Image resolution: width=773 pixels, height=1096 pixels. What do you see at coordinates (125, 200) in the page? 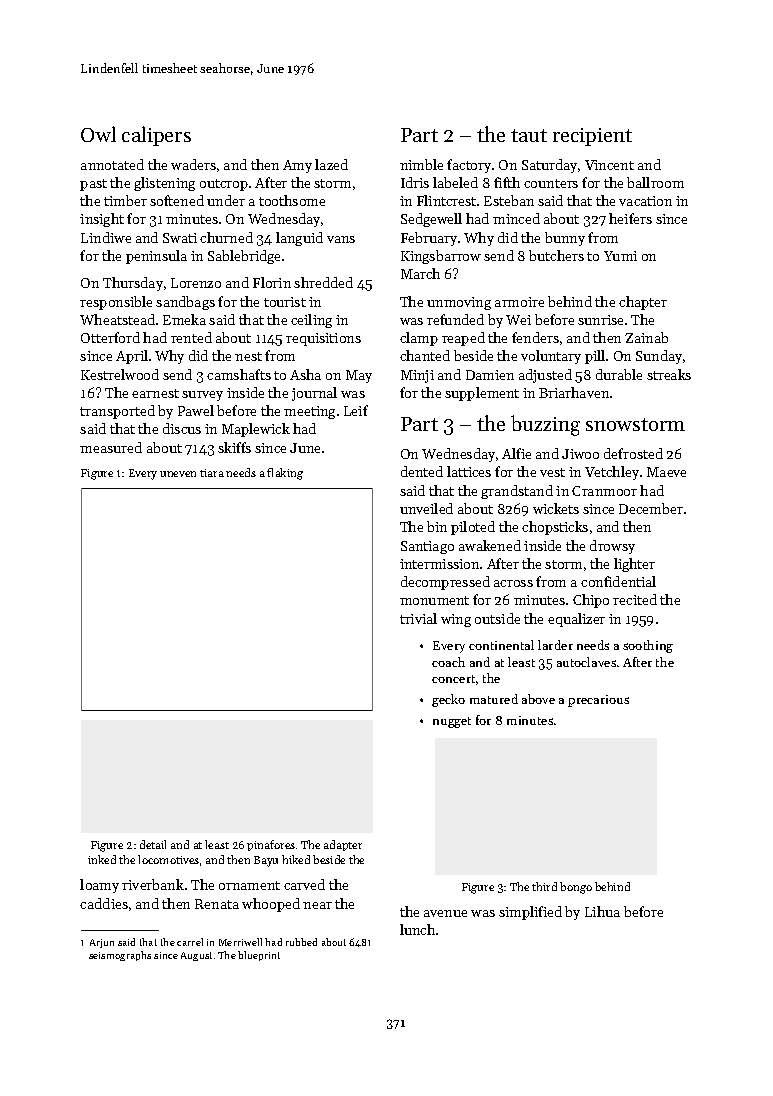
I see `timber` at bounding box center [125, 200].
